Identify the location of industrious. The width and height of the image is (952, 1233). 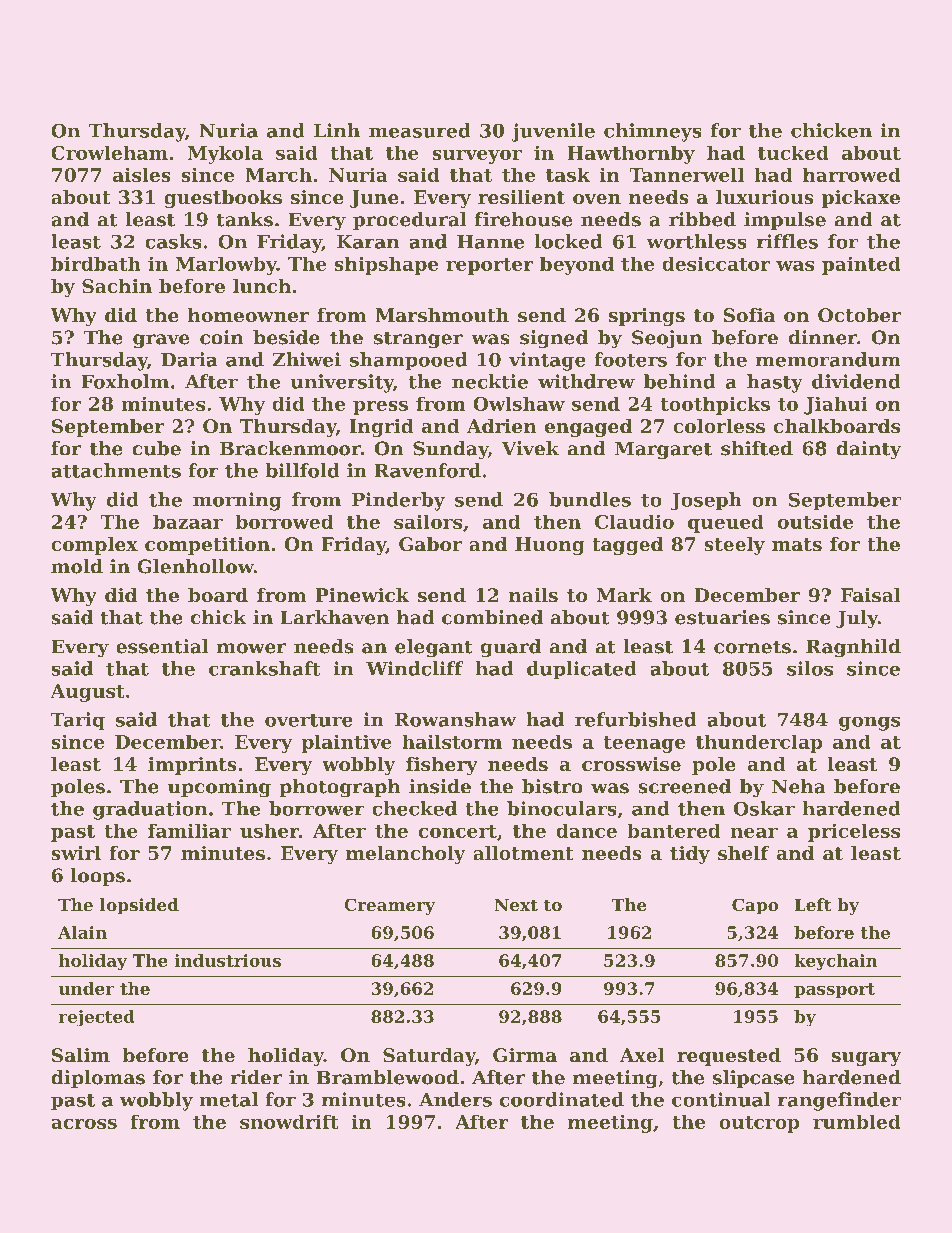
(227, 960).
